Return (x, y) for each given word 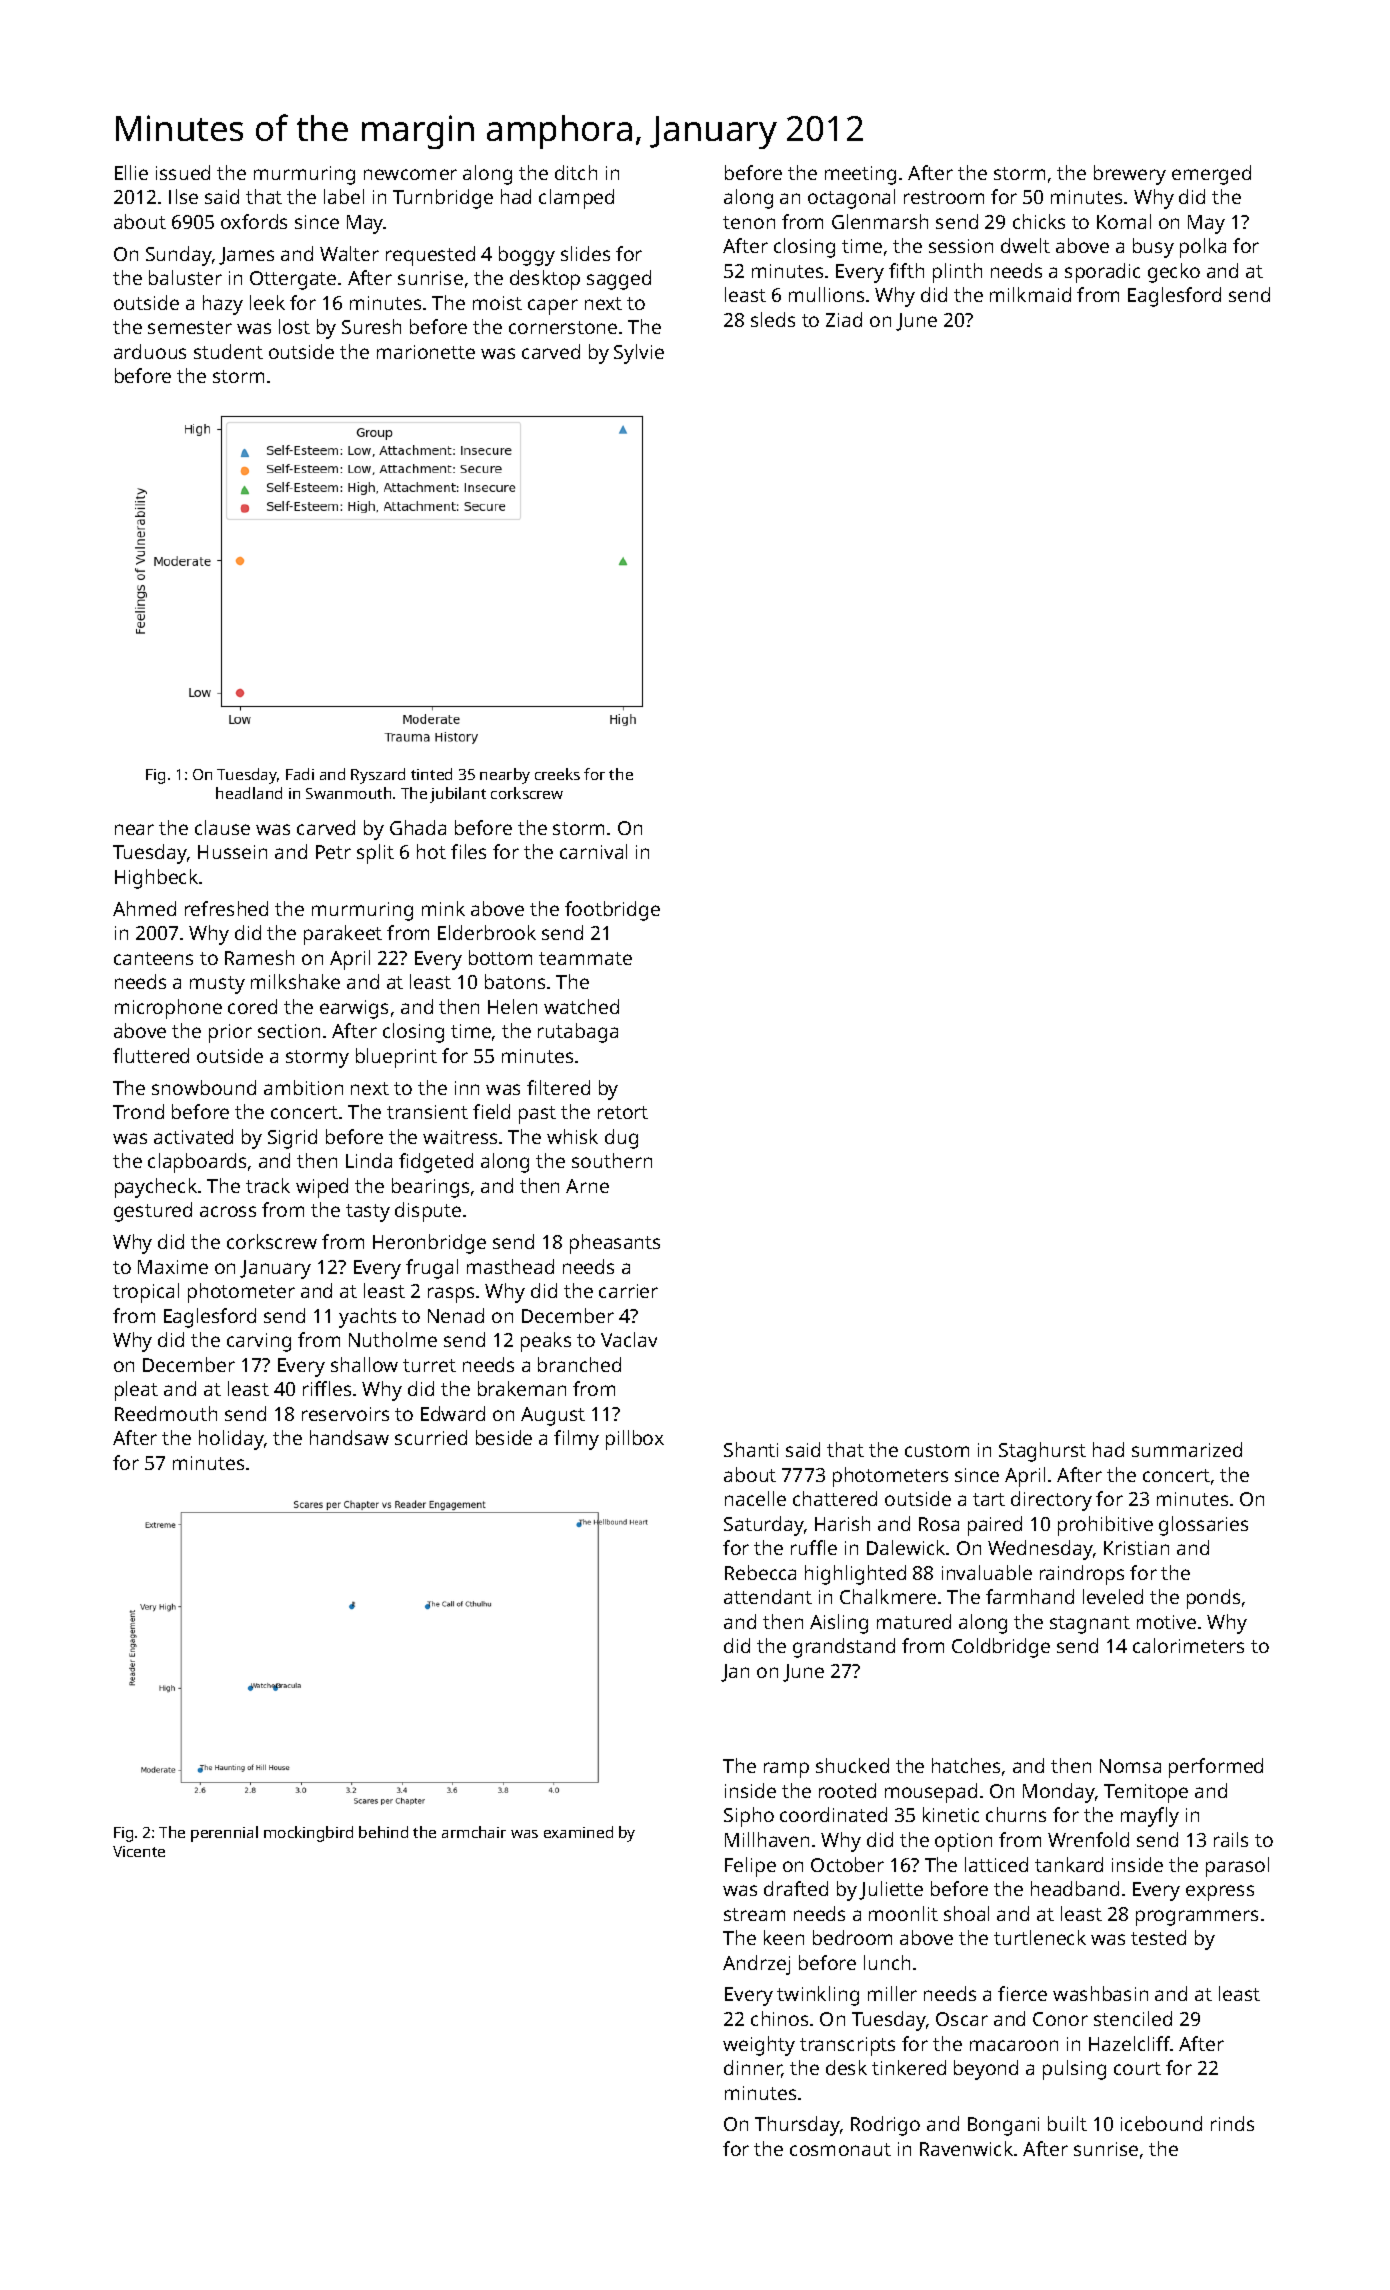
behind (383, 1832)
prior (230, 1033)
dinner (753, 2069)
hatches (966, 1765)
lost (294, 326)
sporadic (1102, 273)
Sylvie (639, 354)
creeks (557, 774)
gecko (1174, 273)
